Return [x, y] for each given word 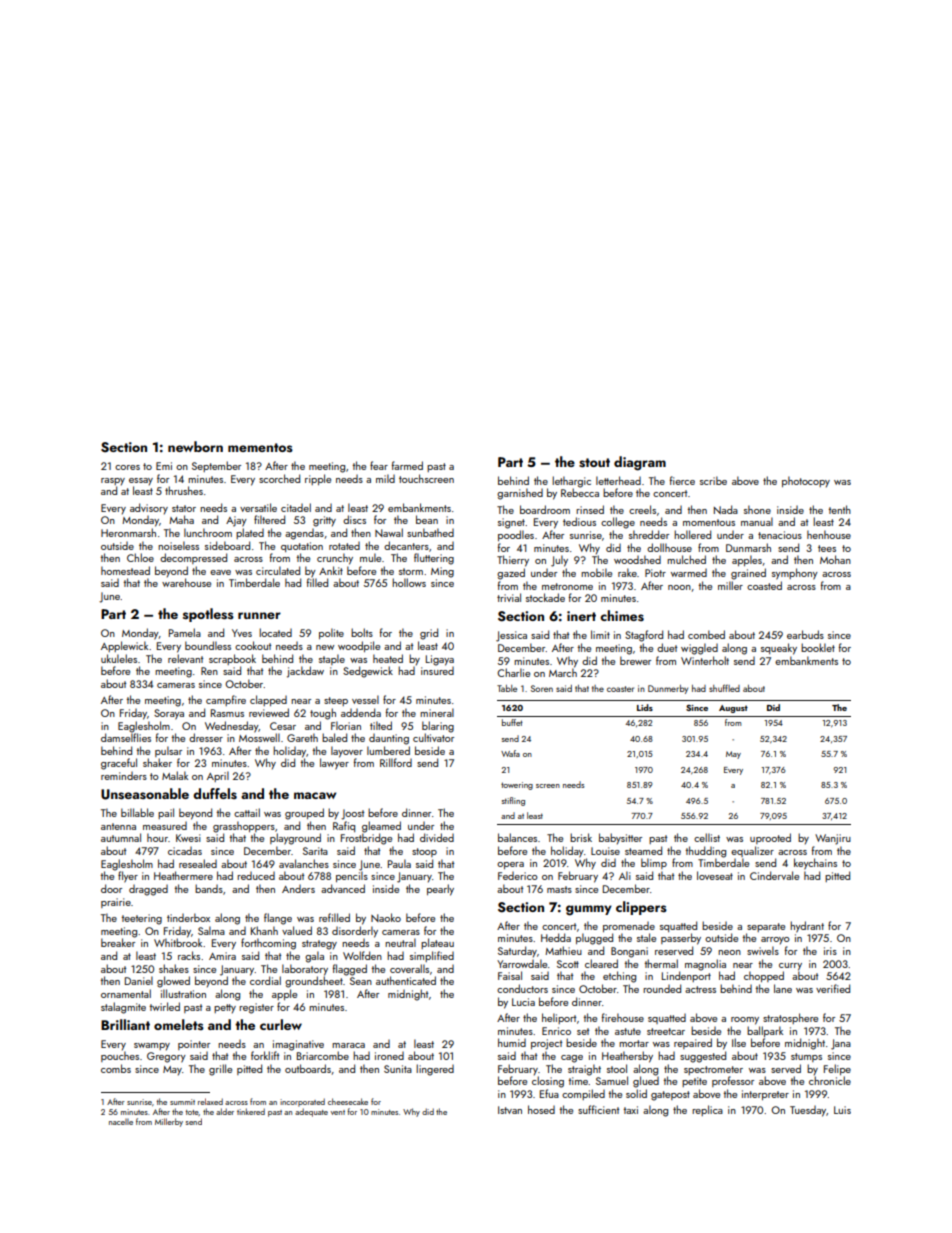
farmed [407, 465]
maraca [348, 1045]
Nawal [389, 532]
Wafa [510, 753]
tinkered [251, 1111]
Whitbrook [178, 942]
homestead [125, 570]
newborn [195, 446]
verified [833, 988]
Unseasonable [145, 794]
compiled [583, 1094]
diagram [640, 463]
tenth [839, 509]
